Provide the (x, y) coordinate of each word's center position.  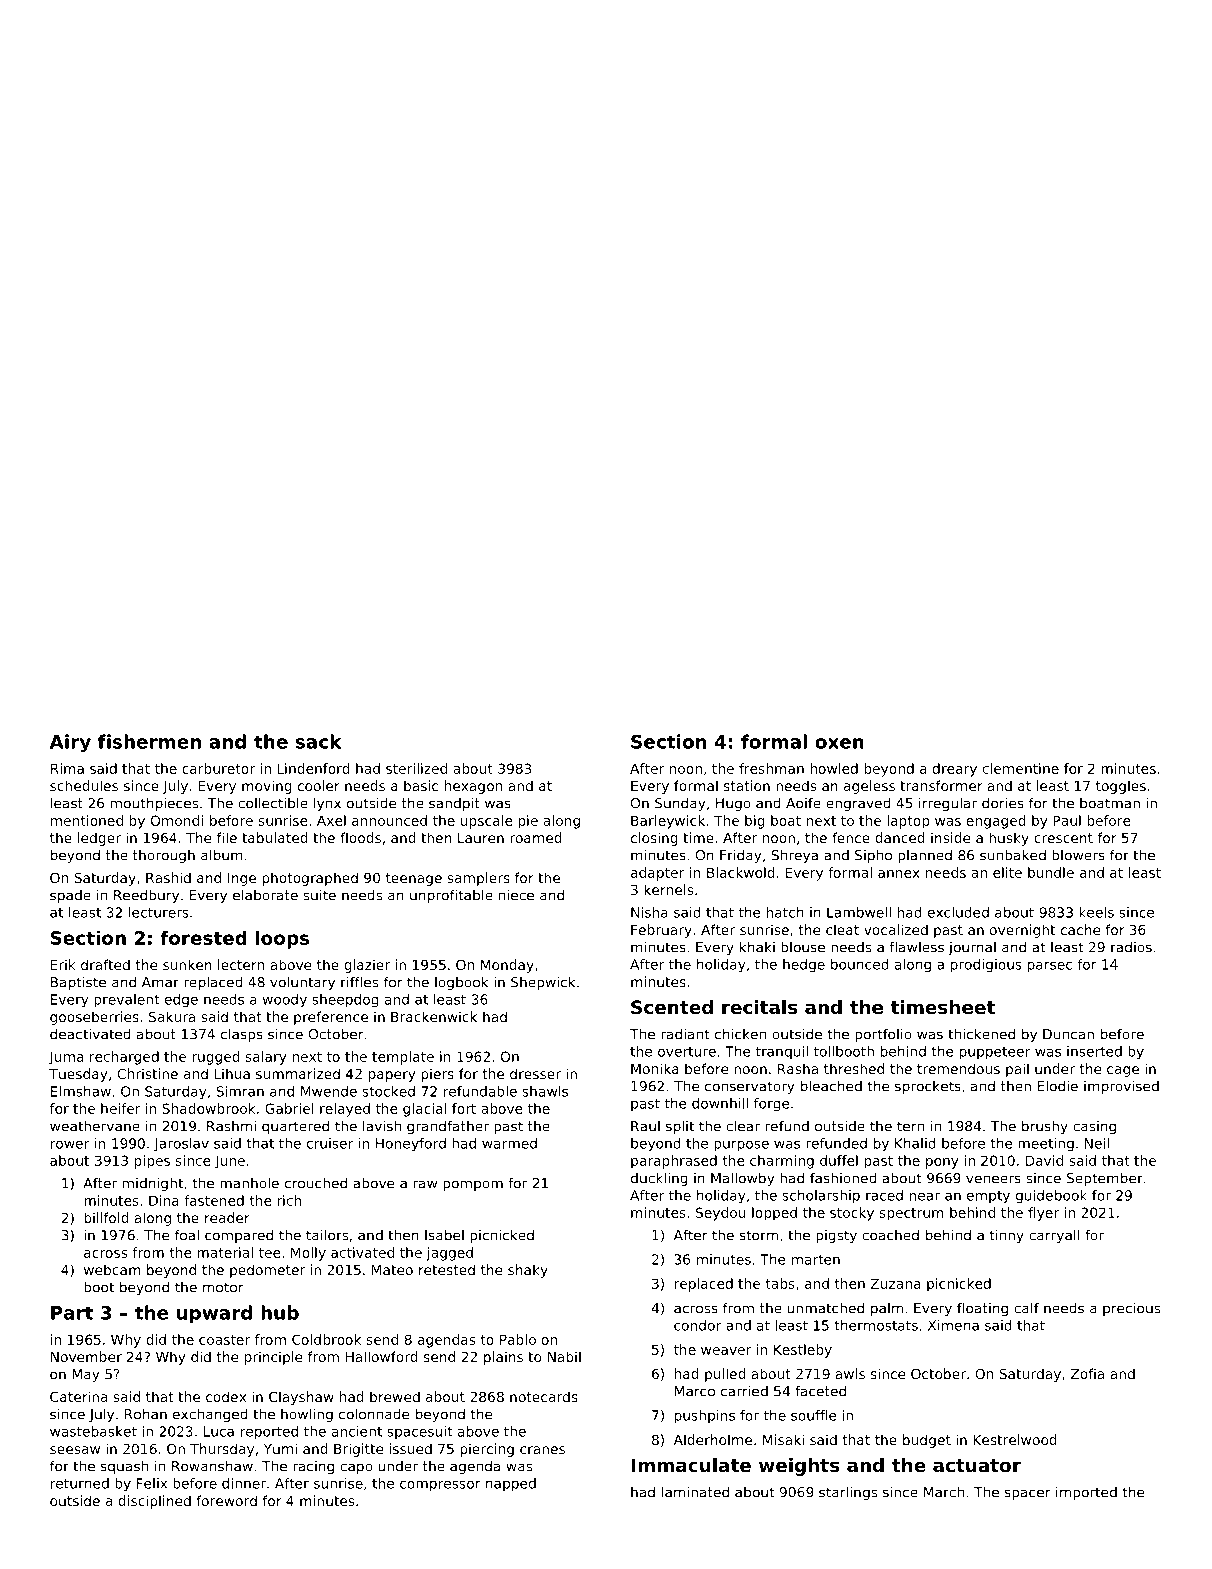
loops (282, 939)
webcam (112, 1269)
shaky (528, 1271)
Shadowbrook (209, 1108)
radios (1131, 947)
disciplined (154, 1502)
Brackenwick (434, 1016)
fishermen (149, 741)
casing (1094, 1127)
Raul (645, 1126)
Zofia (1087, 1373)
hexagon (473, 787)
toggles (1121, 787)
